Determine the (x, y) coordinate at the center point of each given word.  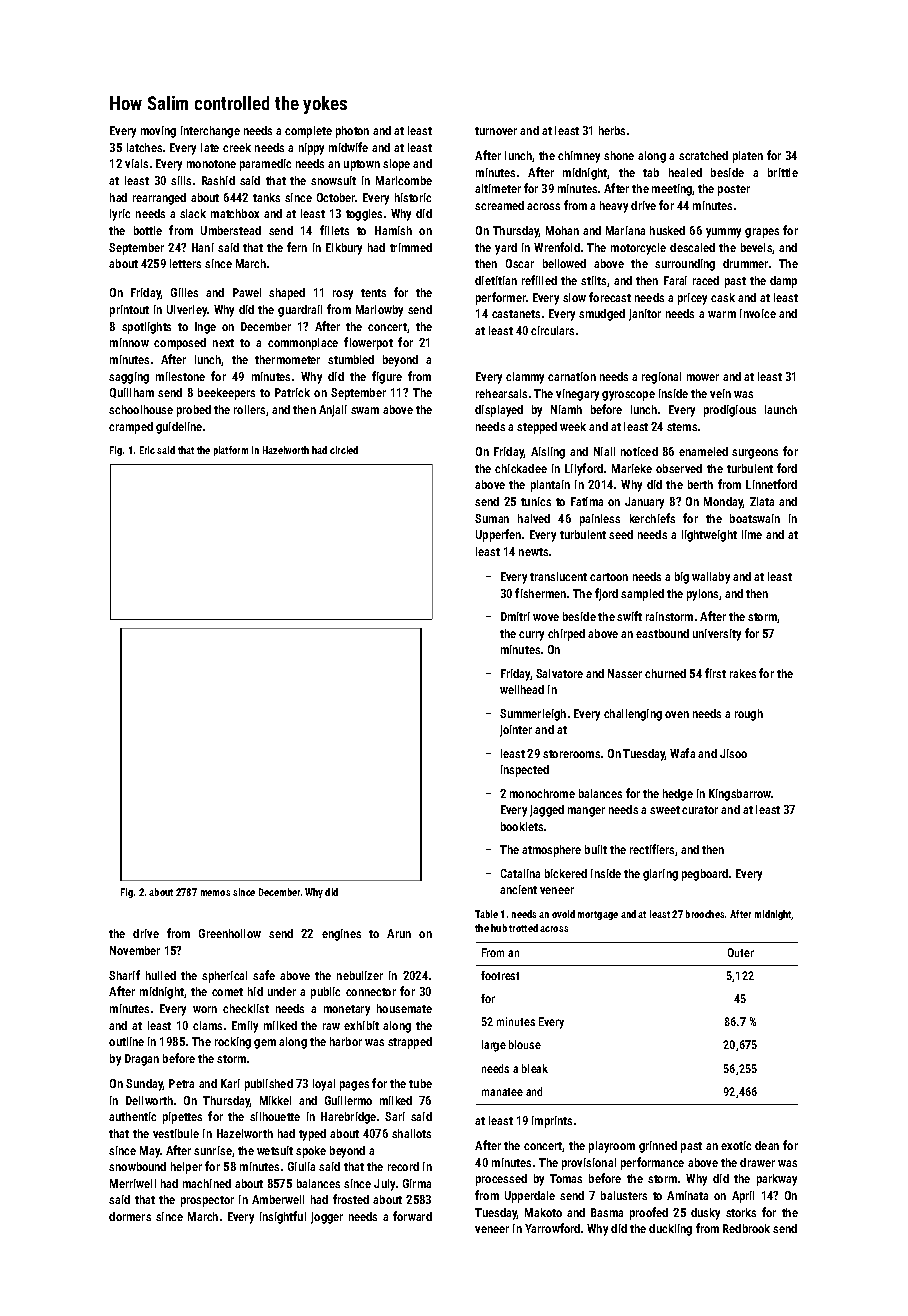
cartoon (609, 577)
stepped (537, 428)
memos (215, 893)
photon (352, 132)
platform (231, 451)
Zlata (762, 501)
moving (158, 132)
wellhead (522, 689)
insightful (283, 1217)
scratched (703, 155)
